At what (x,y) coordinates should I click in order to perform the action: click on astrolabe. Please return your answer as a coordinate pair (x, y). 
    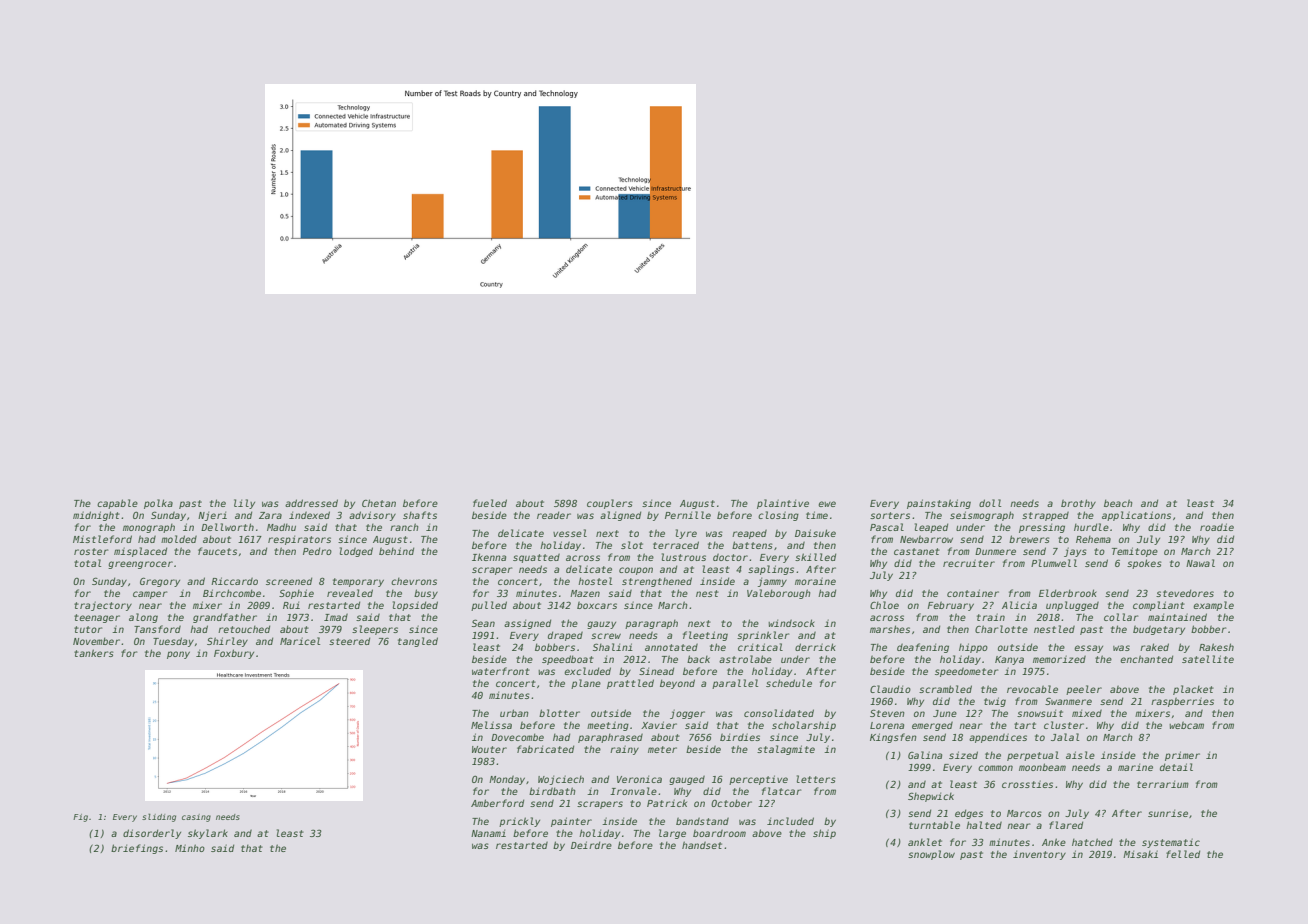
    Looking at the image, I should click on (745, 659).
